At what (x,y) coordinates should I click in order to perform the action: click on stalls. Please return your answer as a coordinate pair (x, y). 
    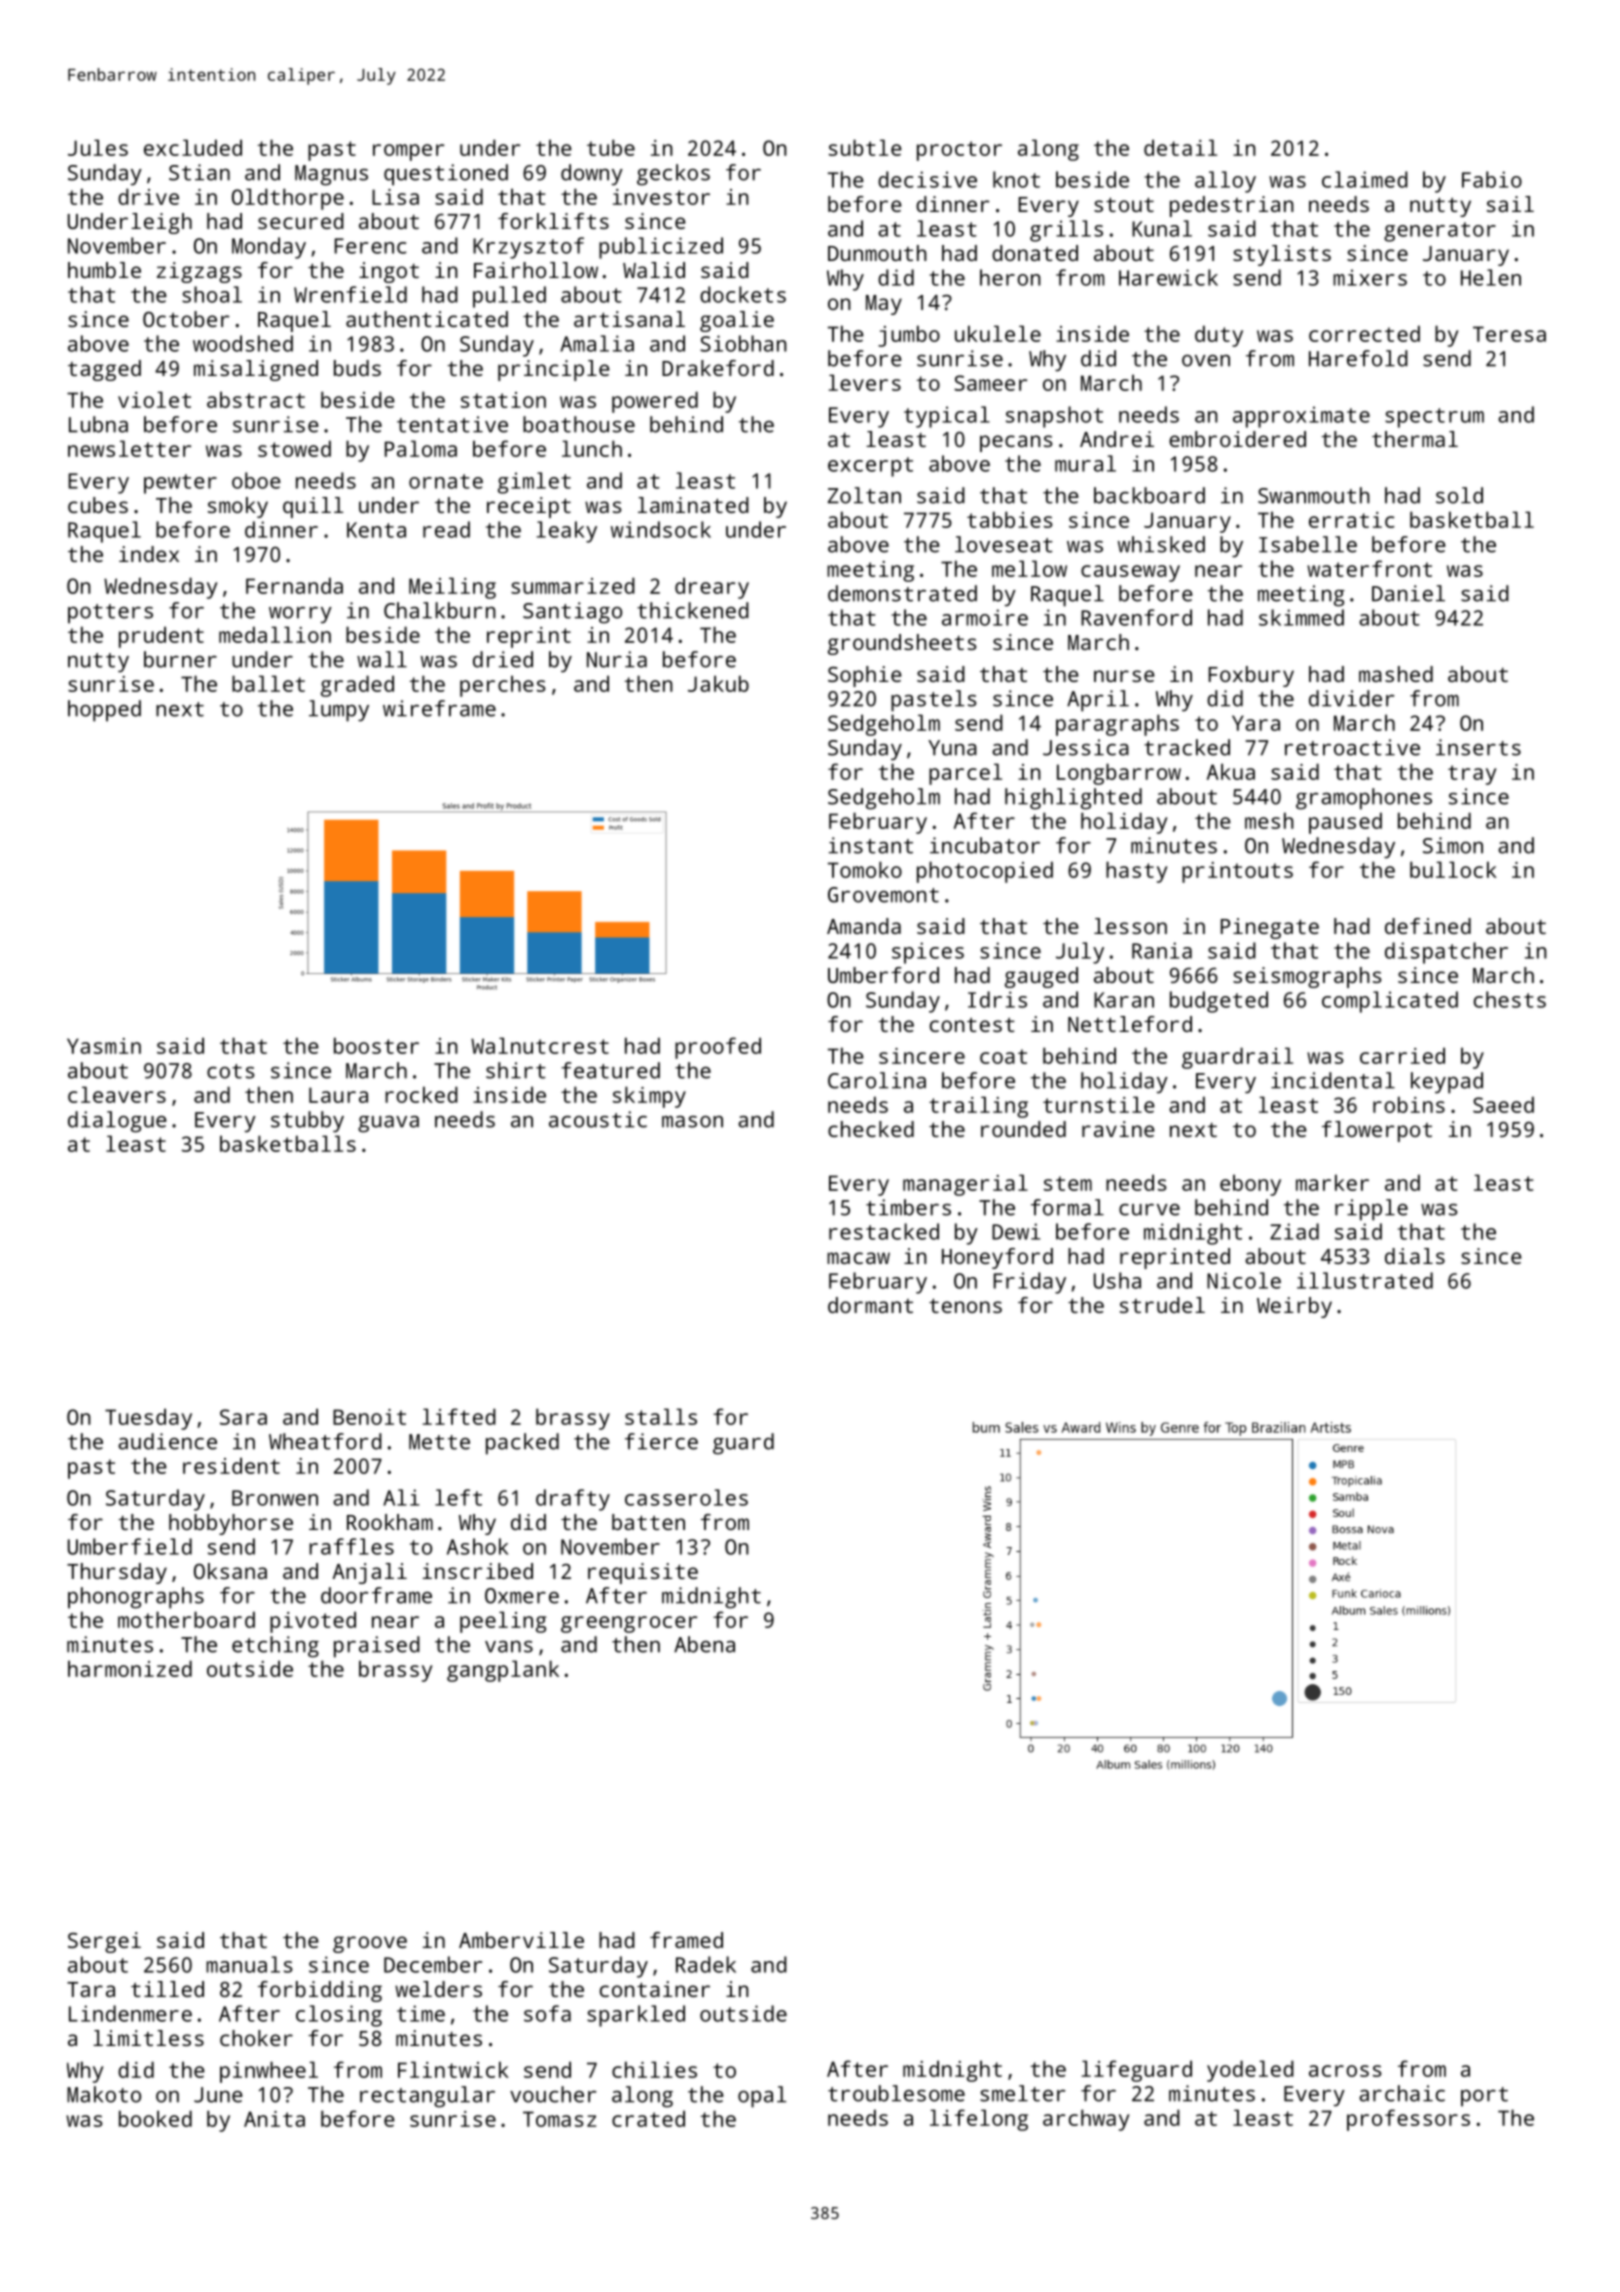
    Looking at the image, I should click on (661, 1416).
